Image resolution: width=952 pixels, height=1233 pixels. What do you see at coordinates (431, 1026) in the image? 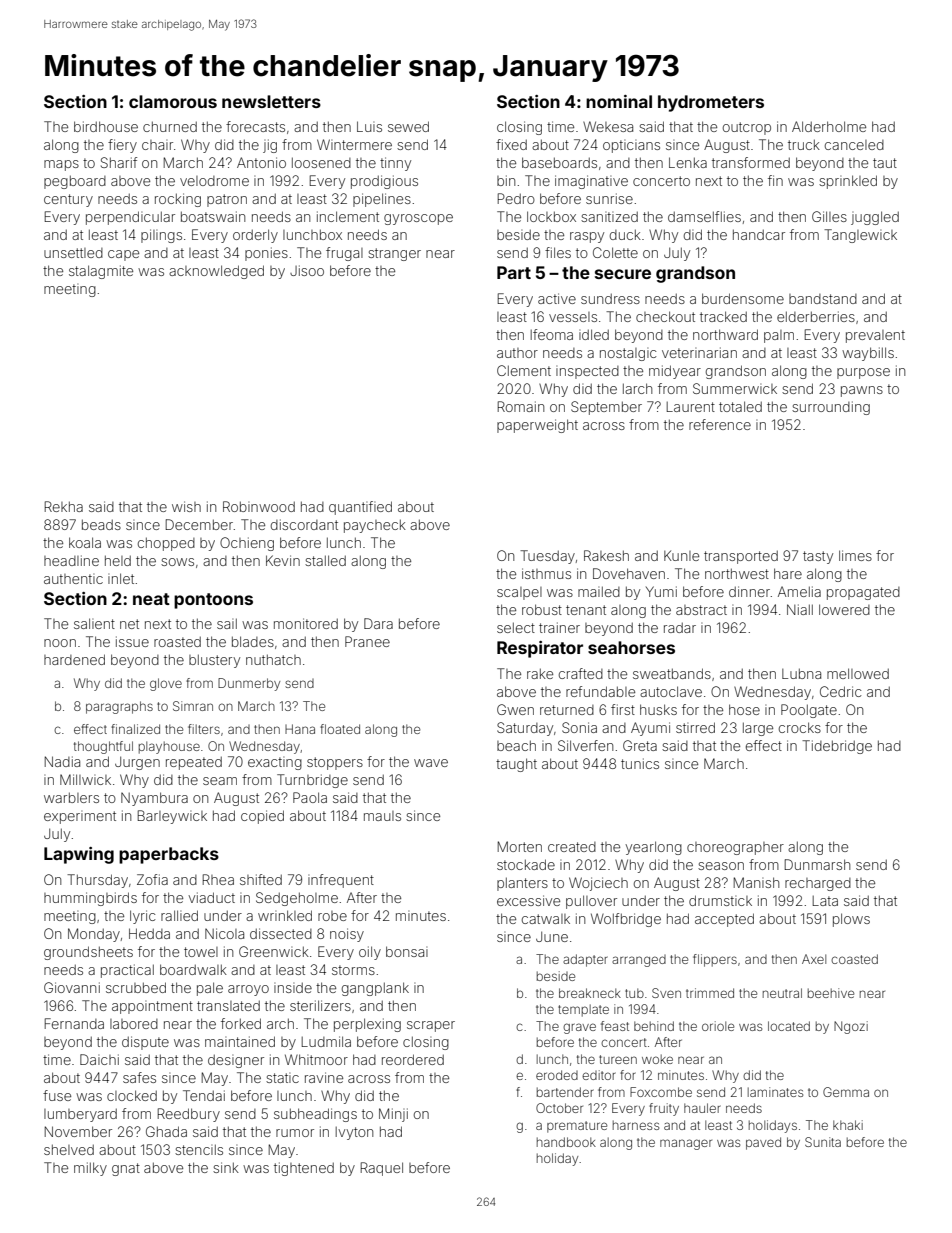
I see `scraper` at bounding box center [431, 1026].
